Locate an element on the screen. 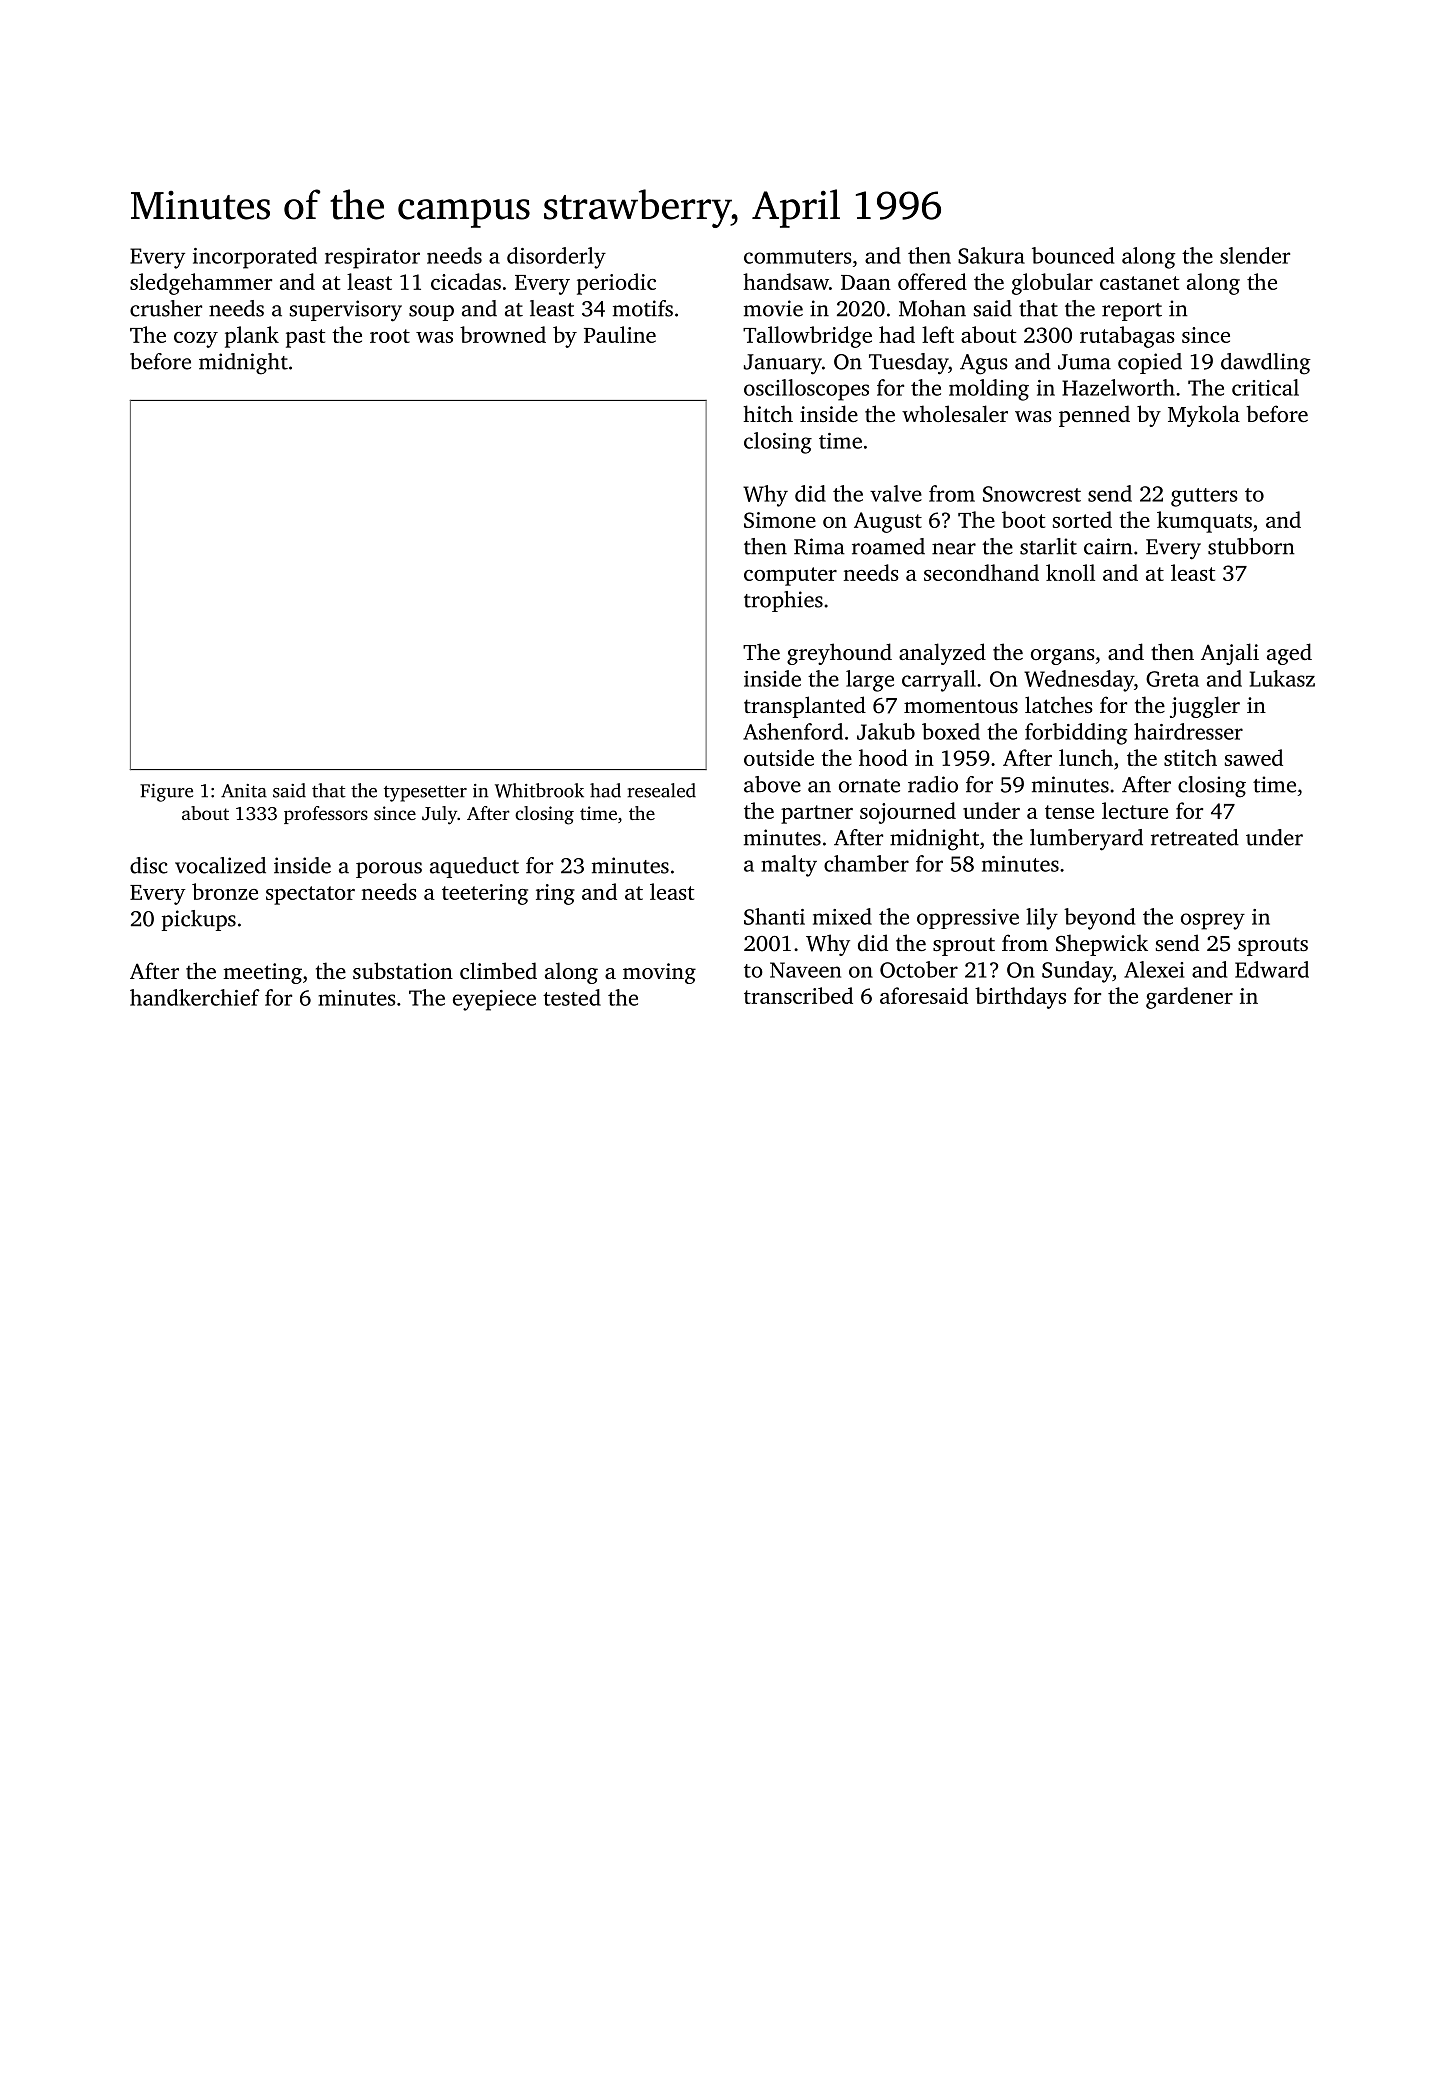  Whitbrook is located at coordinates (539, 790).
